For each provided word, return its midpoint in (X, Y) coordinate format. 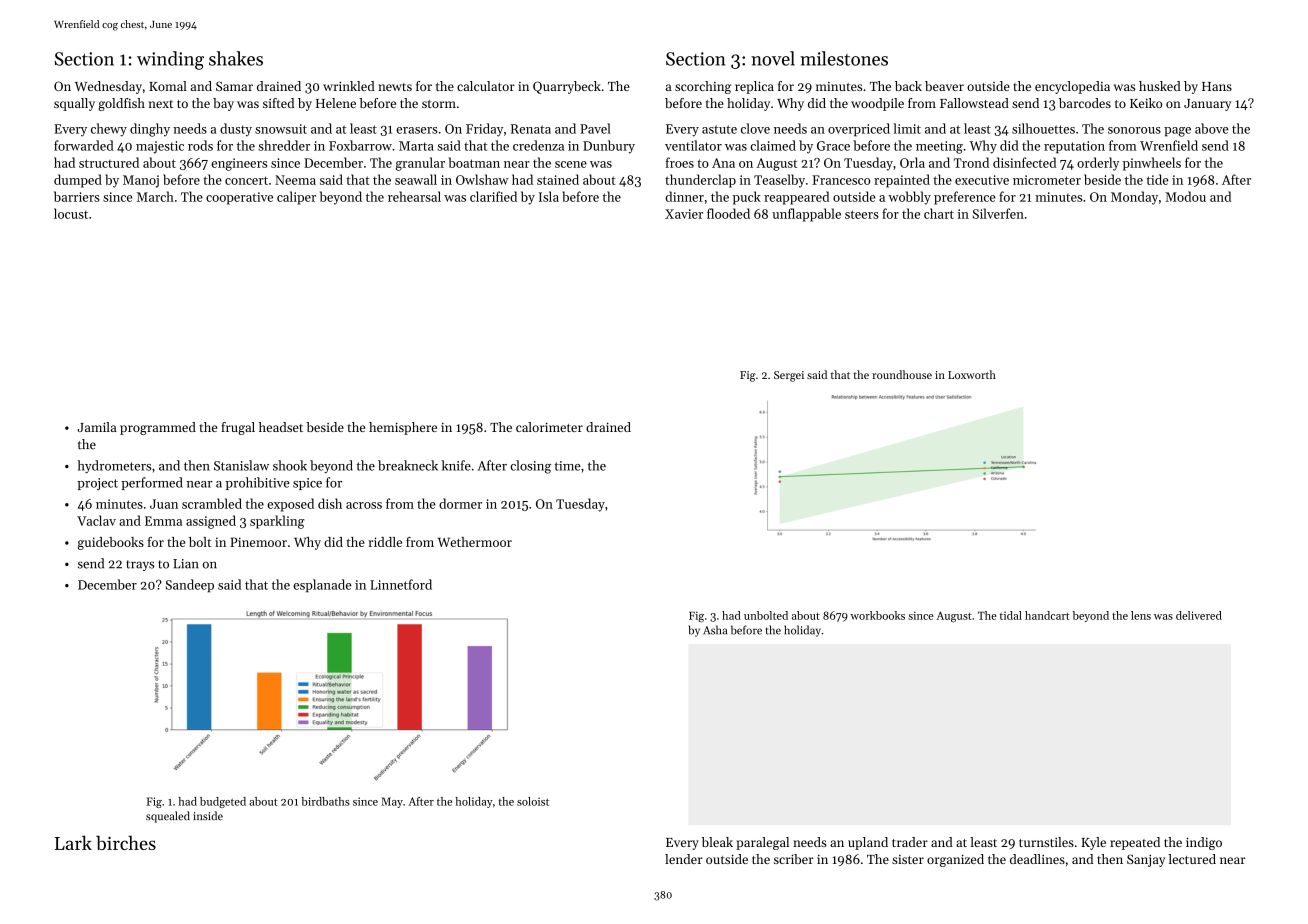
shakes (236, 58)
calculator (486, 86)
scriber (794, 859)
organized (955, 860)
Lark (73, 842)
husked (1160, 86)
